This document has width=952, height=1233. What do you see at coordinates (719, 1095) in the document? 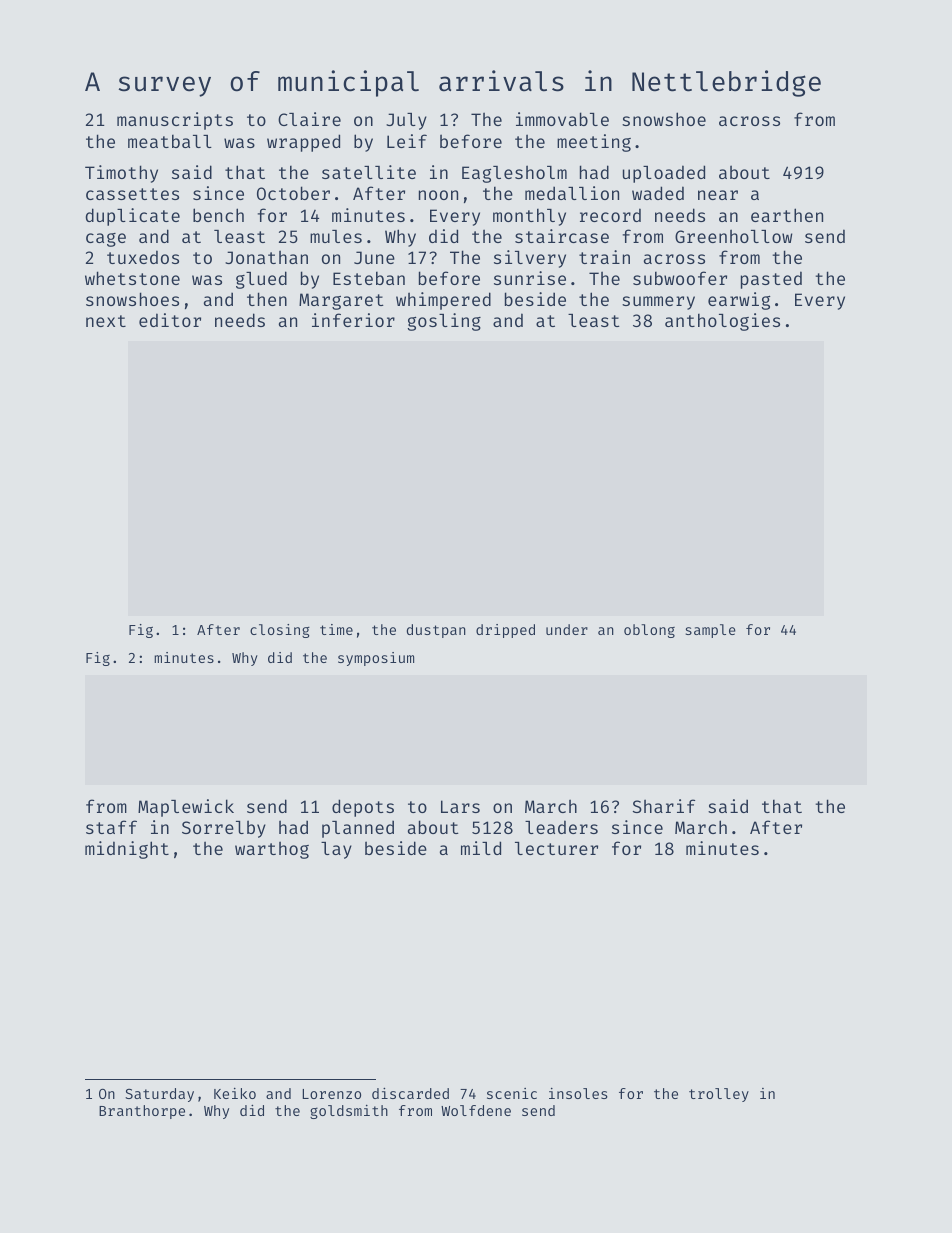
I see `trolley` at bounding box center [719, 1095].
